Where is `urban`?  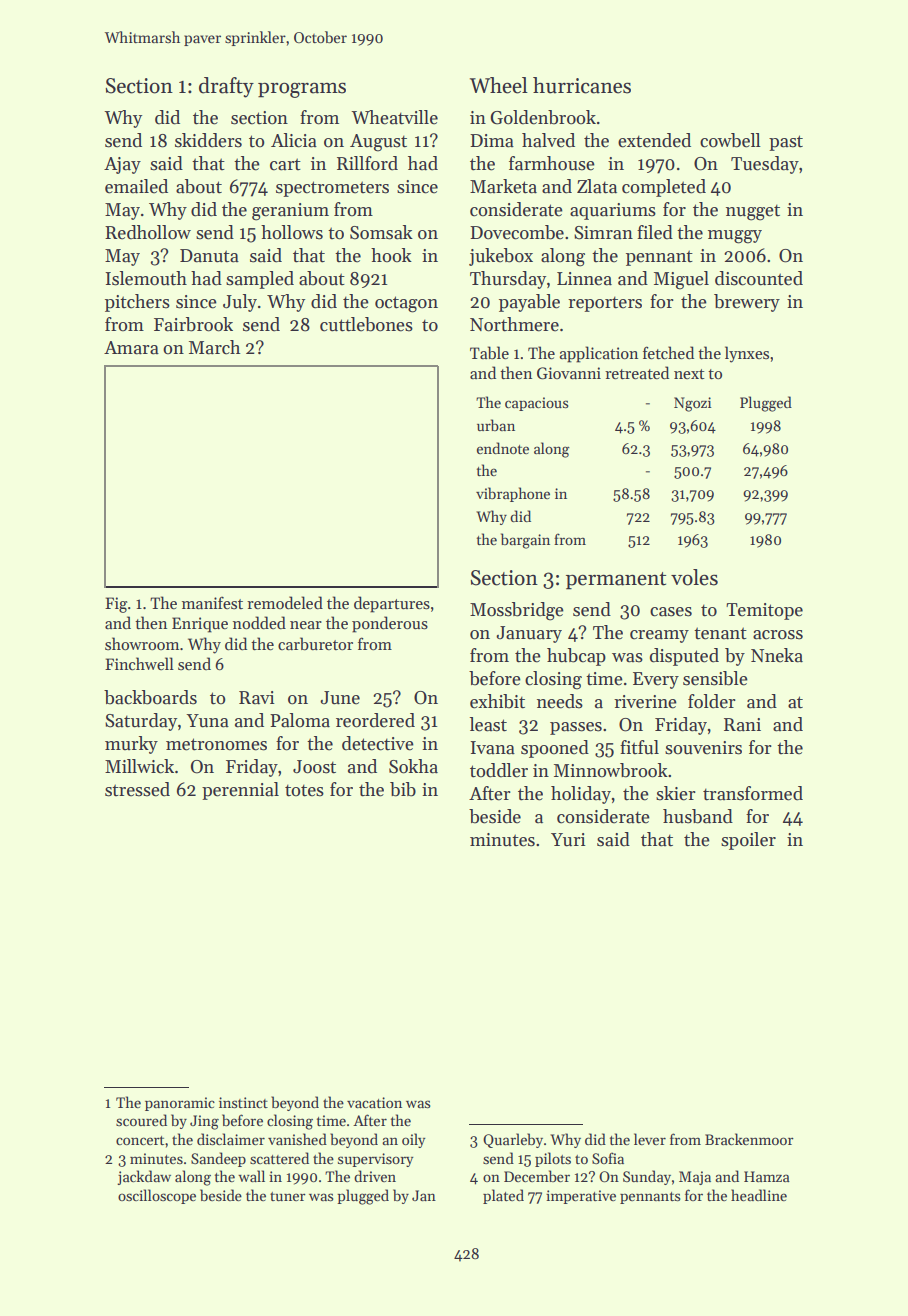 urban is located at coordinates (496, 425).
